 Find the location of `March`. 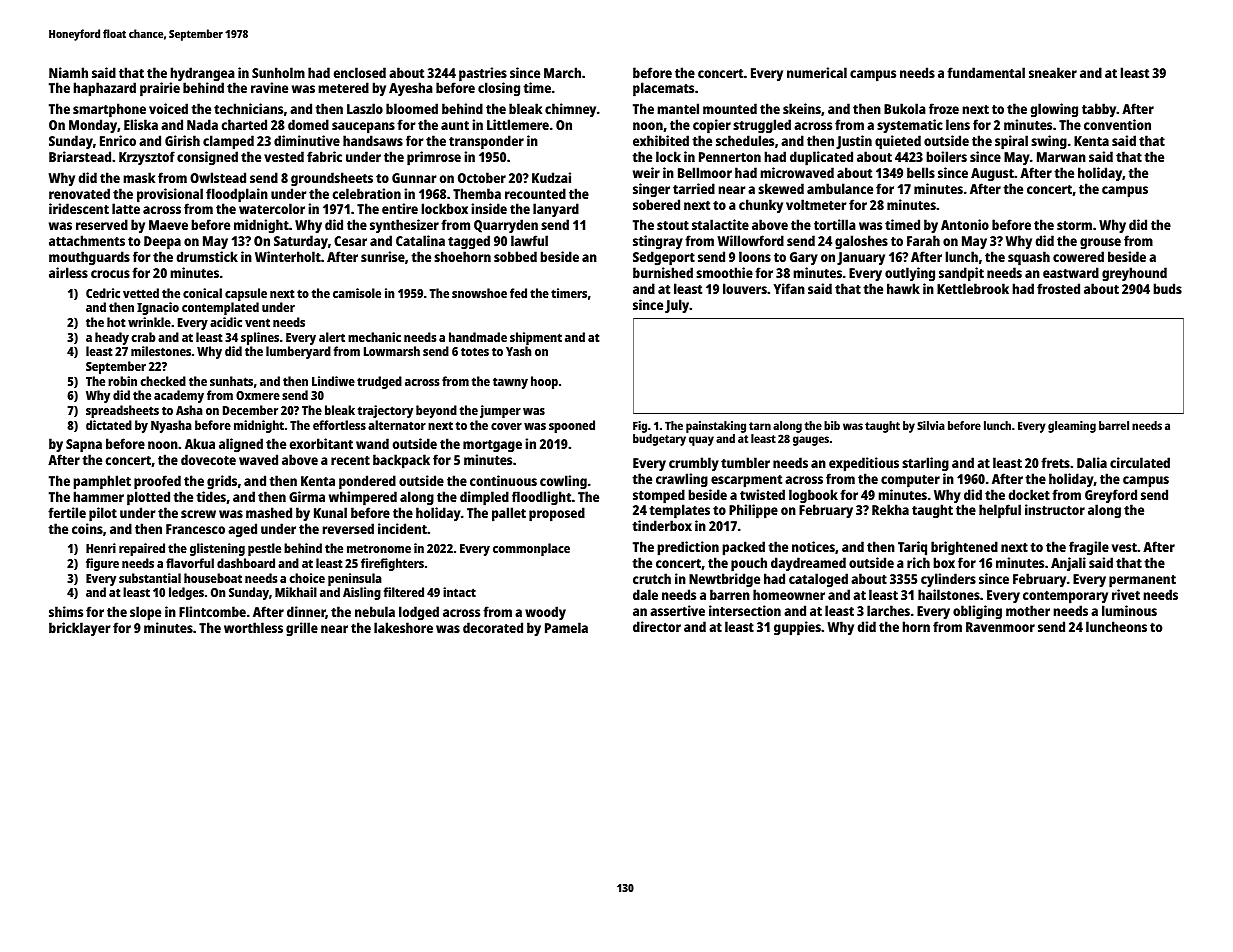

March is located at coordinates (562, 72).
